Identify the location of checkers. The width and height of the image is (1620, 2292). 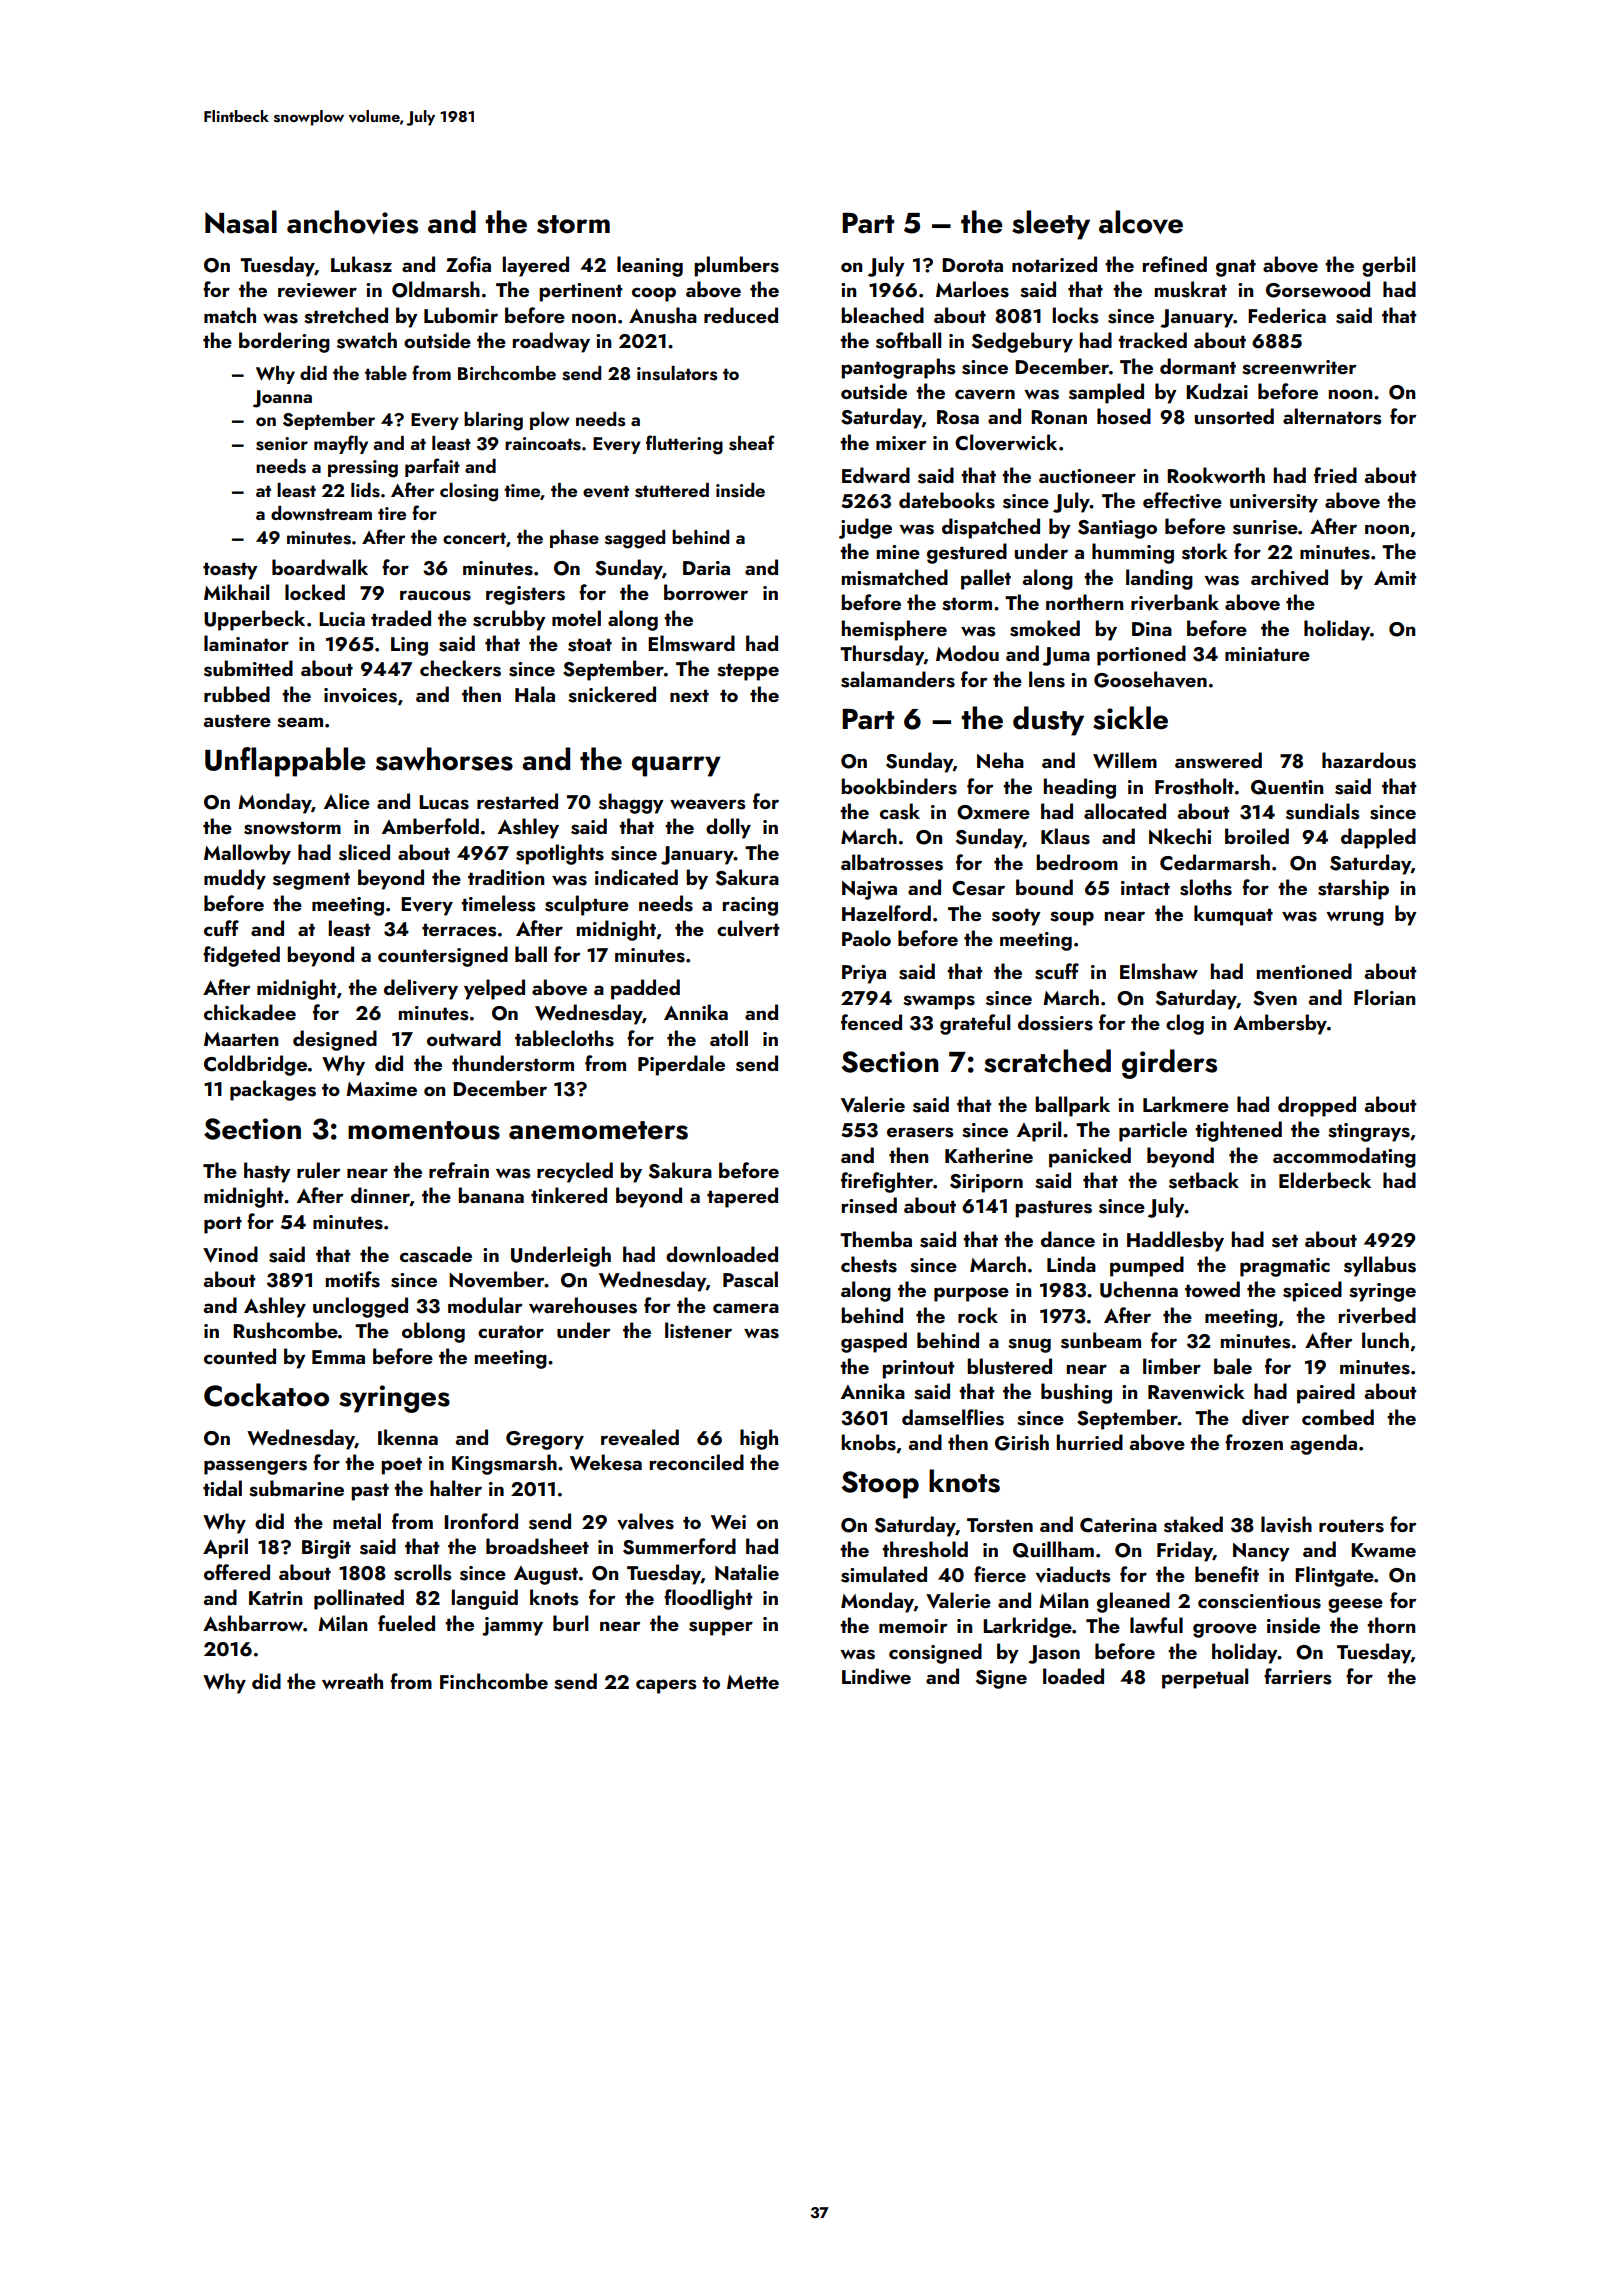
(460, 668).
